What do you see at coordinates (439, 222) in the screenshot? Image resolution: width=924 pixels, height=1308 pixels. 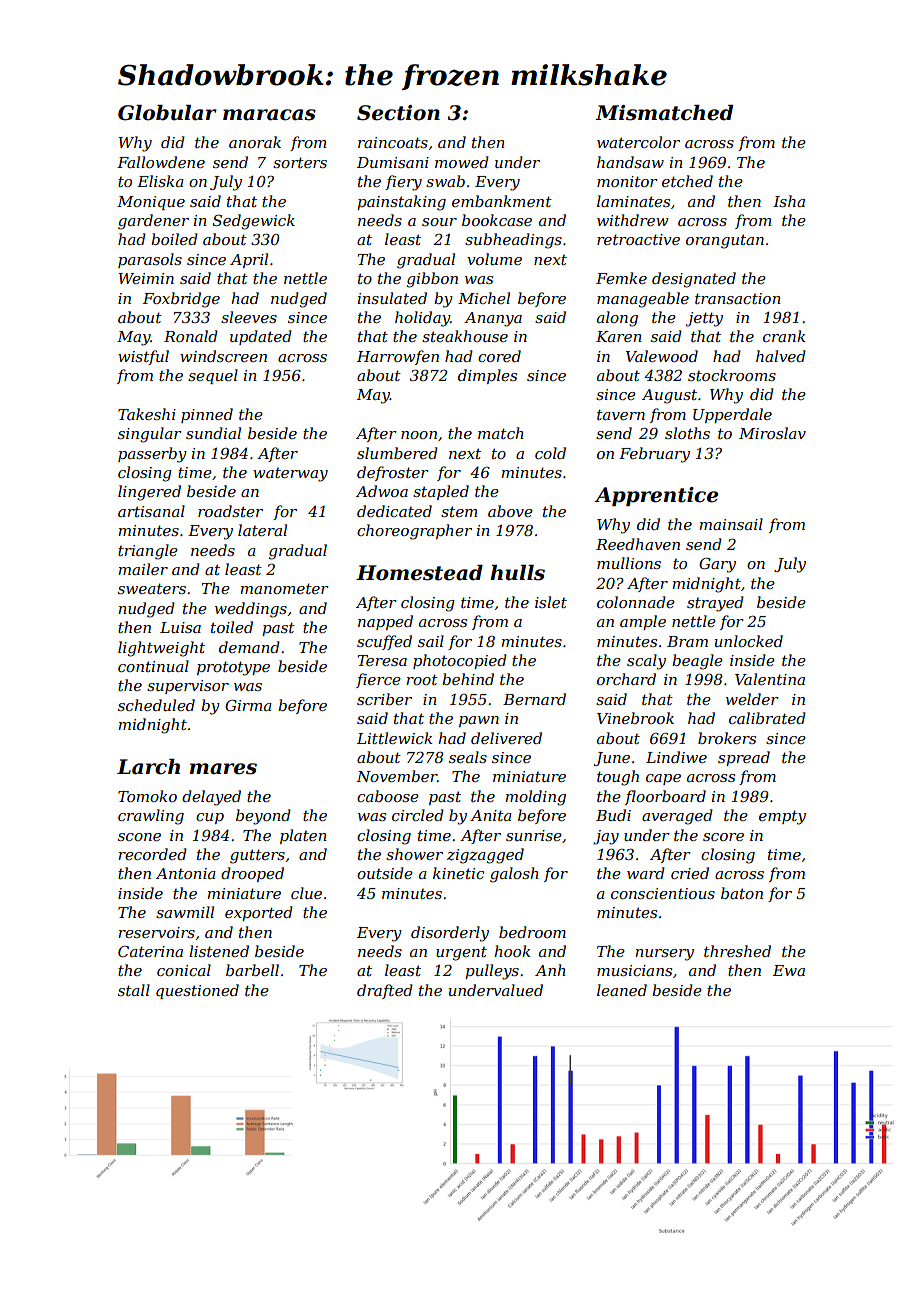 I see `sour` at bounding box center [439, 222].
